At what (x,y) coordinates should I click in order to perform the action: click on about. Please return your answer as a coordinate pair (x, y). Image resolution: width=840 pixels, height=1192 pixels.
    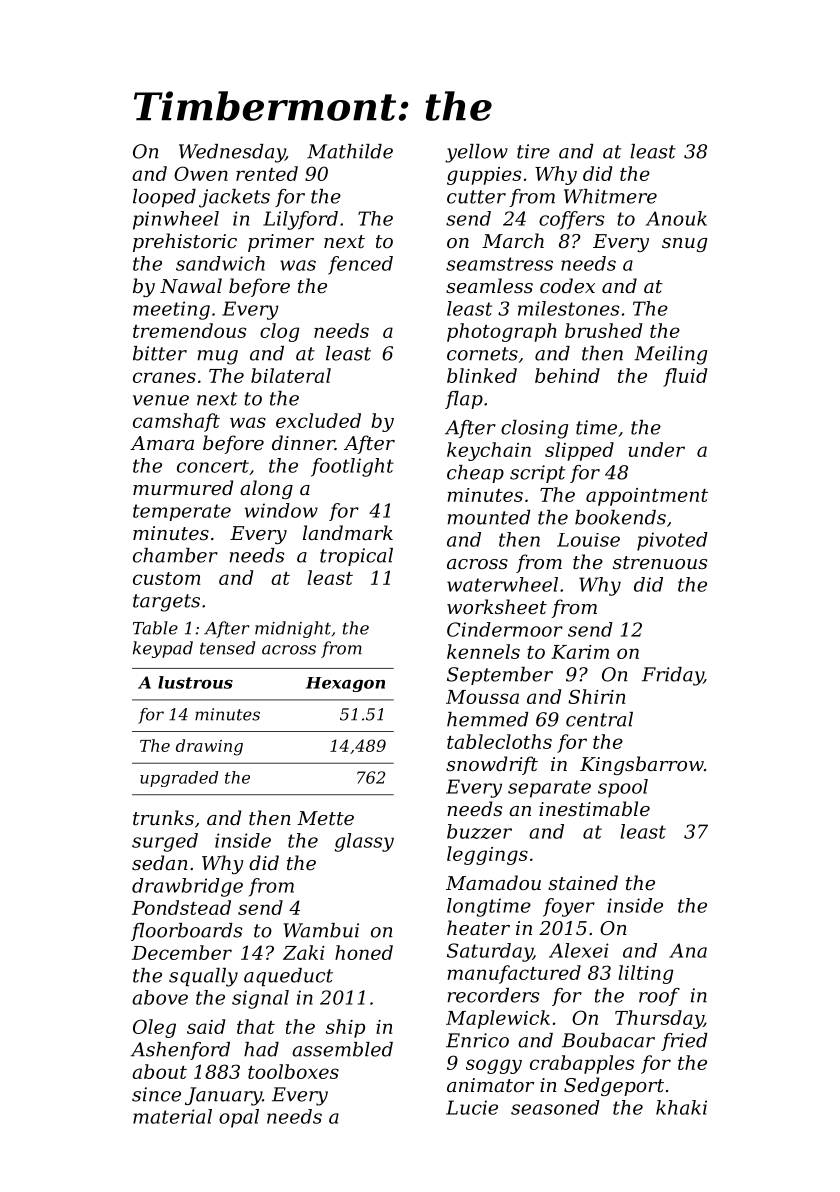
    Looking at the image, I should click on (159, 1071).
